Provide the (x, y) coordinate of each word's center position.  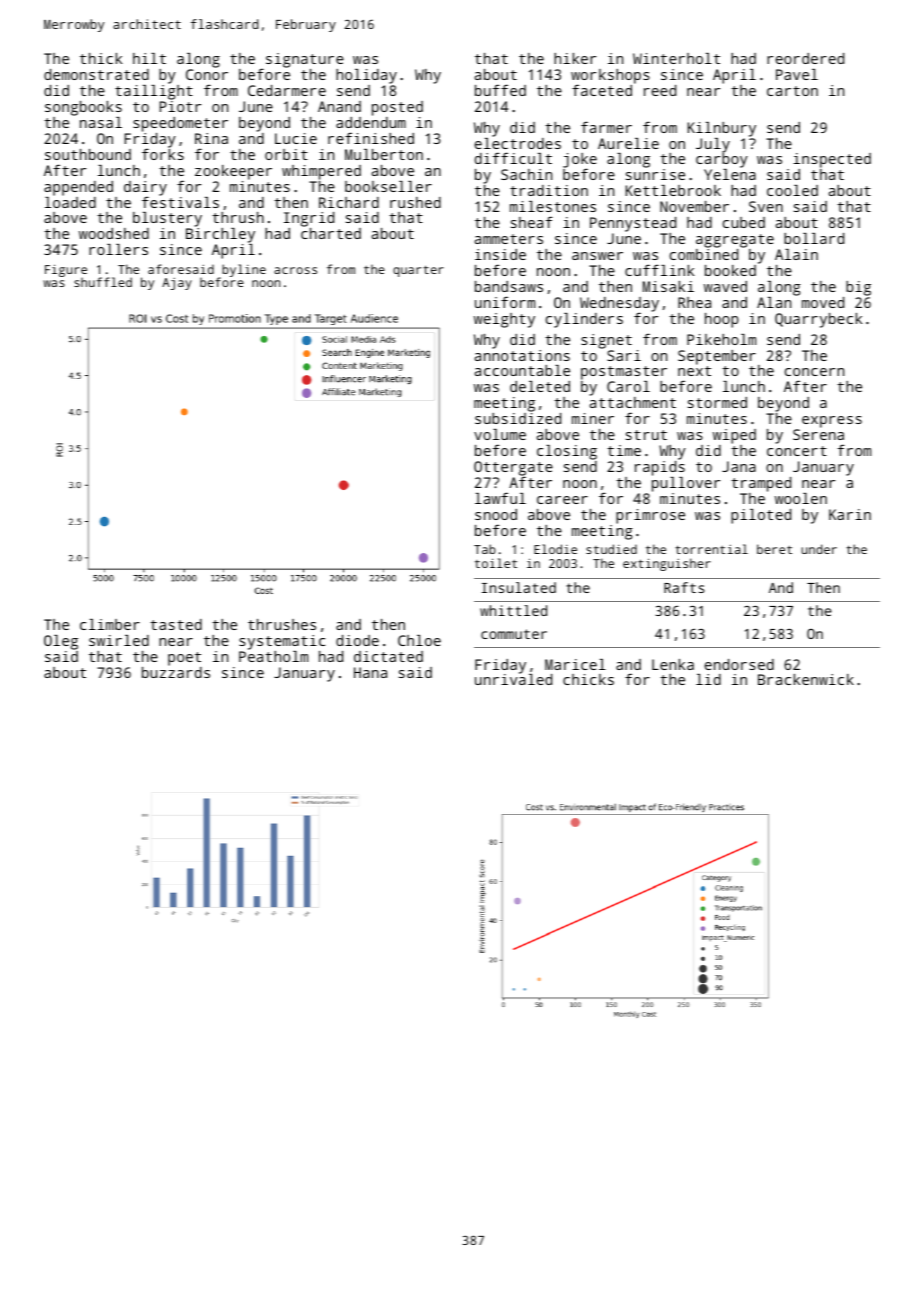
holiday (366, 76)
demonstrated (96, 74)
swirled (119, 640)
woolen (801, 498)
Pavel (797, 74)
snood (496, 514)
